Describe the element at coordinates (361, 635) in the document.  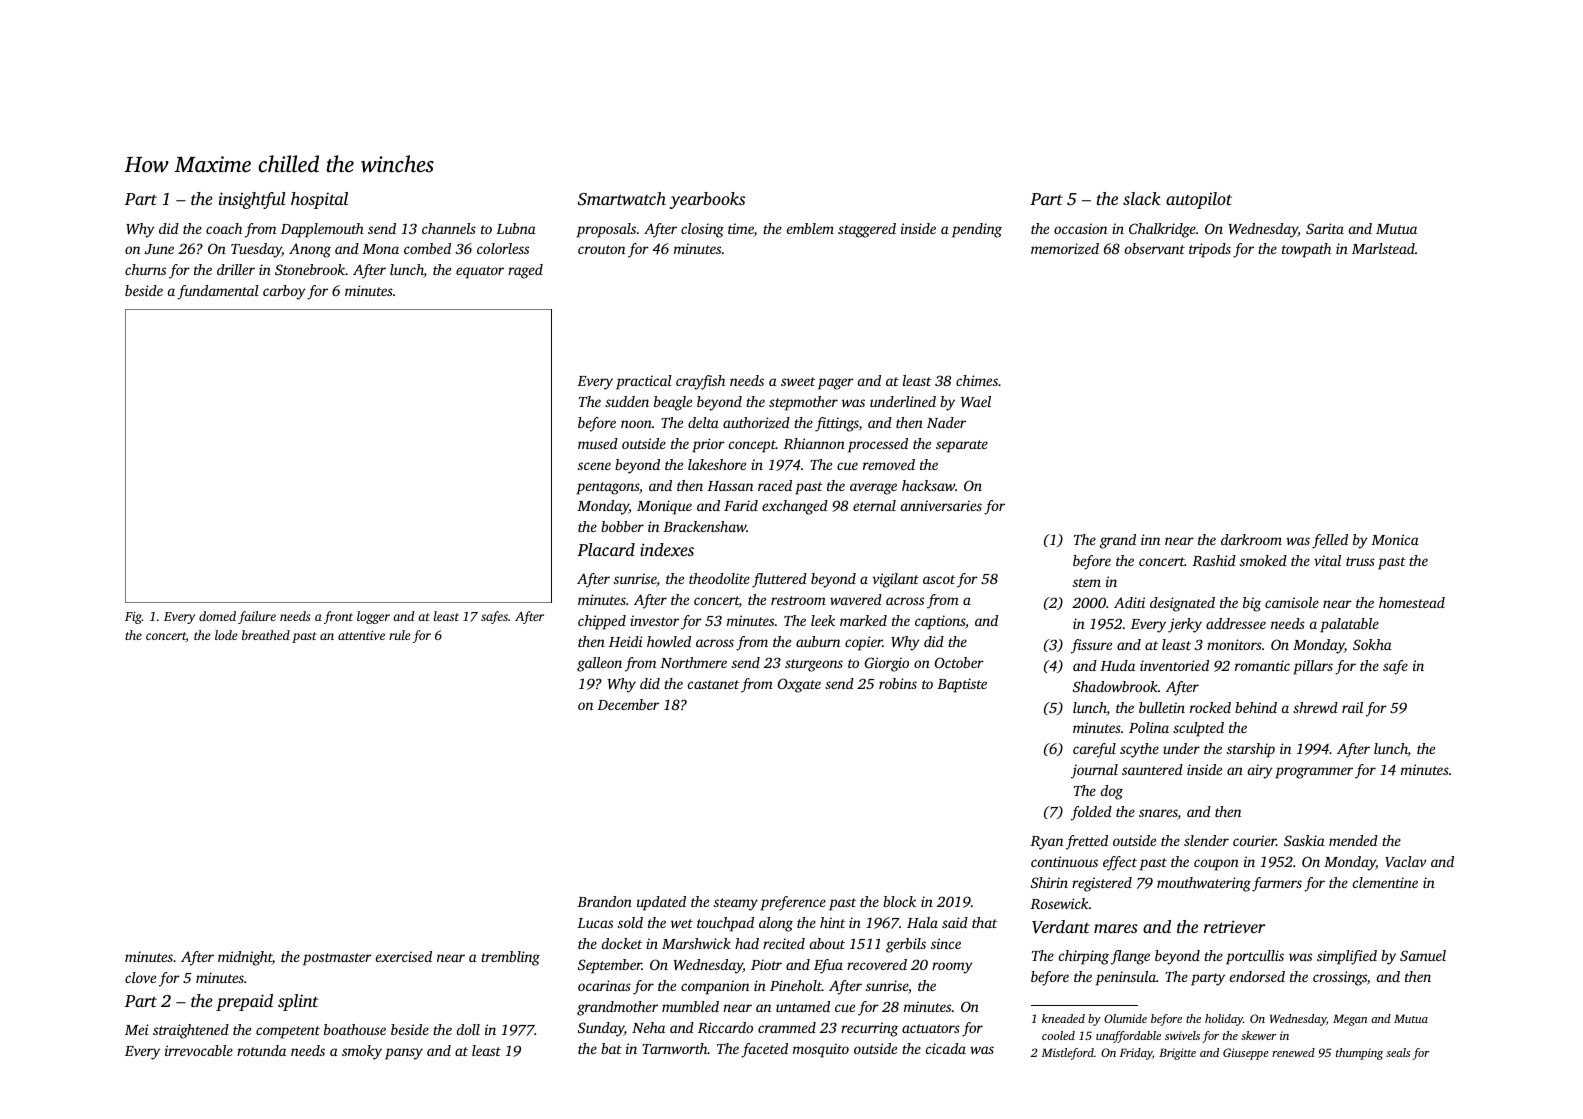
I see `attentive` at that location.
